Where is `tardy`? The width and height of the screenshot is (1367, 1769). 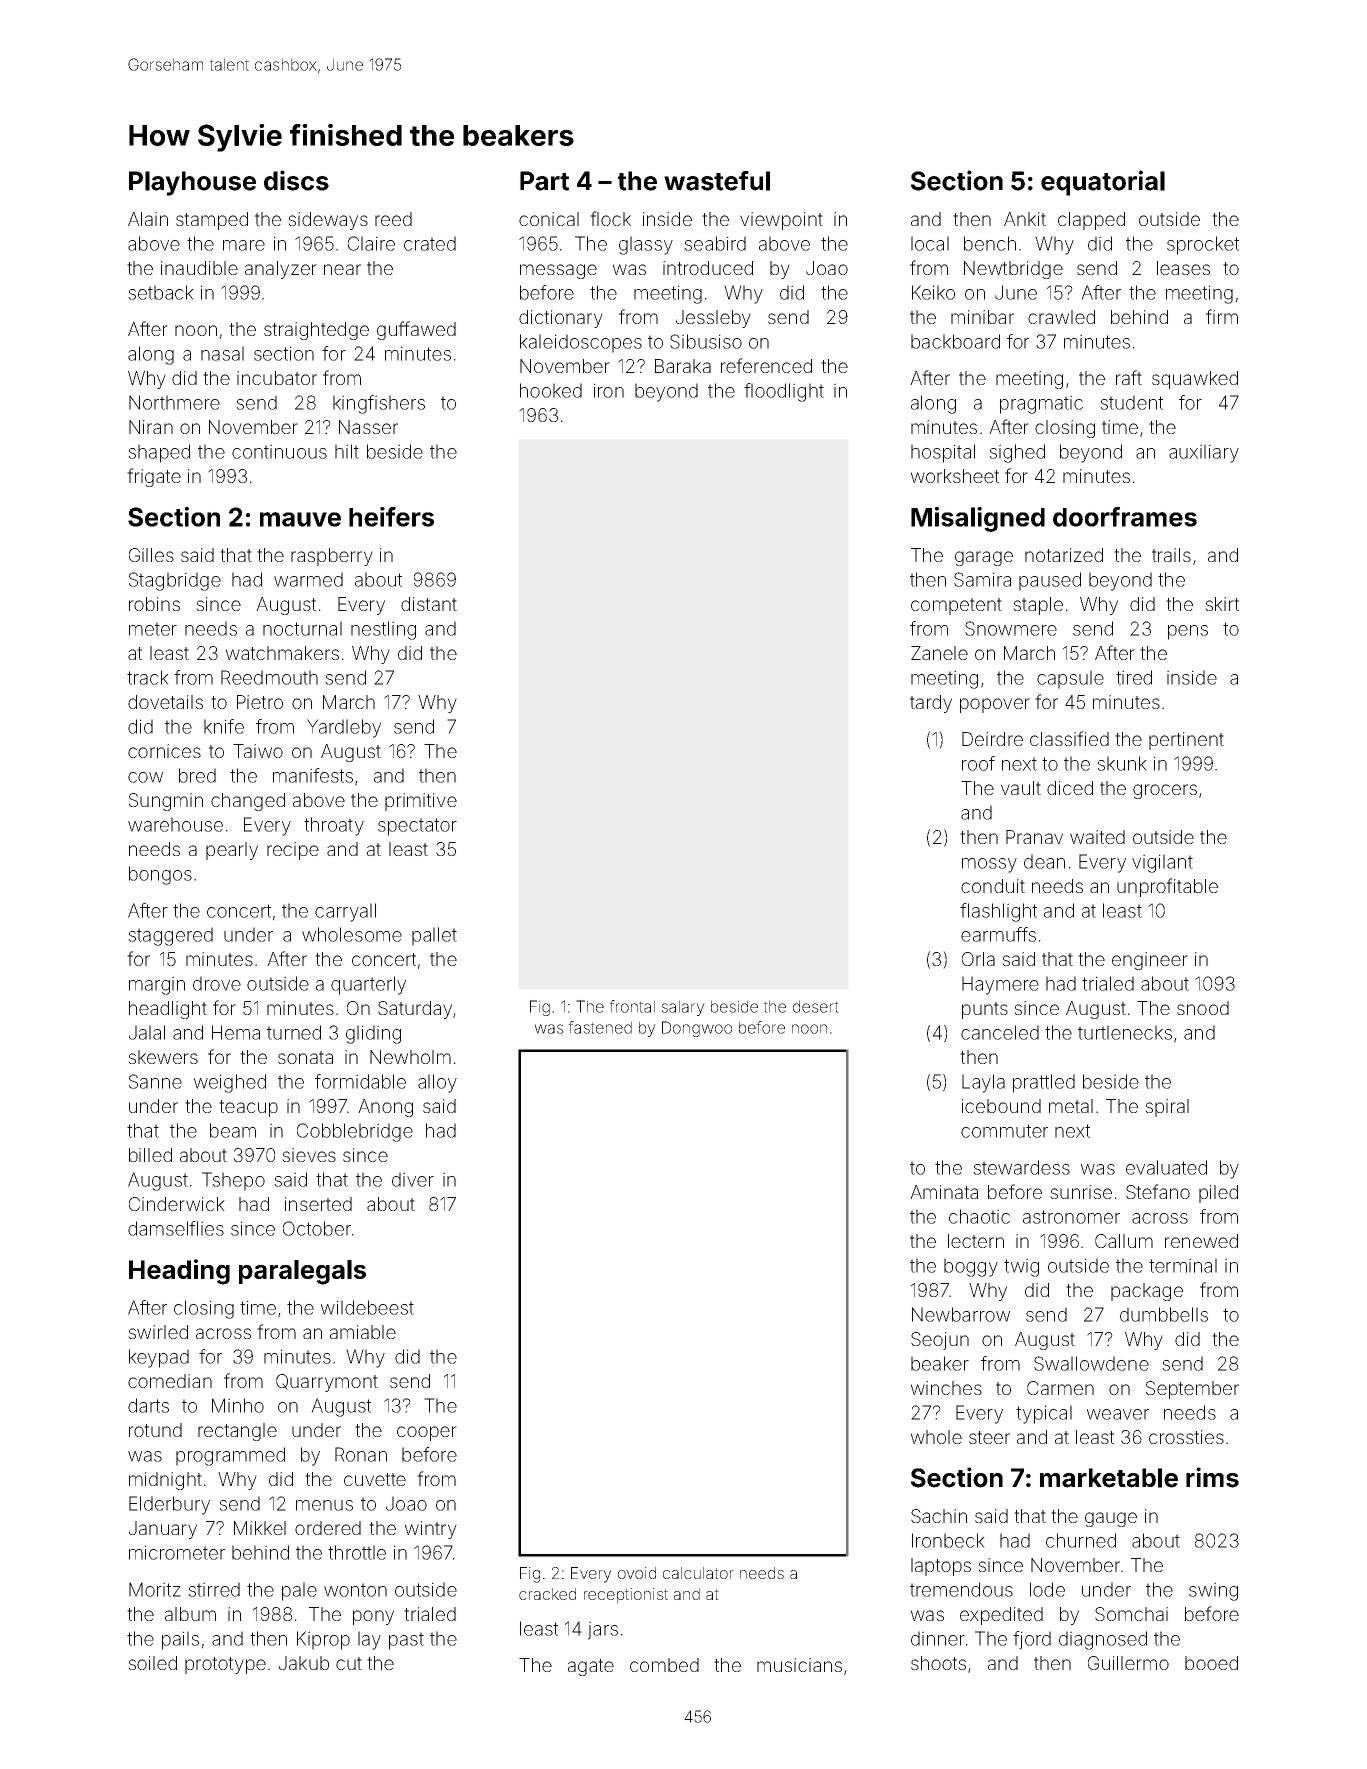 tardy is located at coordinates (931, 704).
